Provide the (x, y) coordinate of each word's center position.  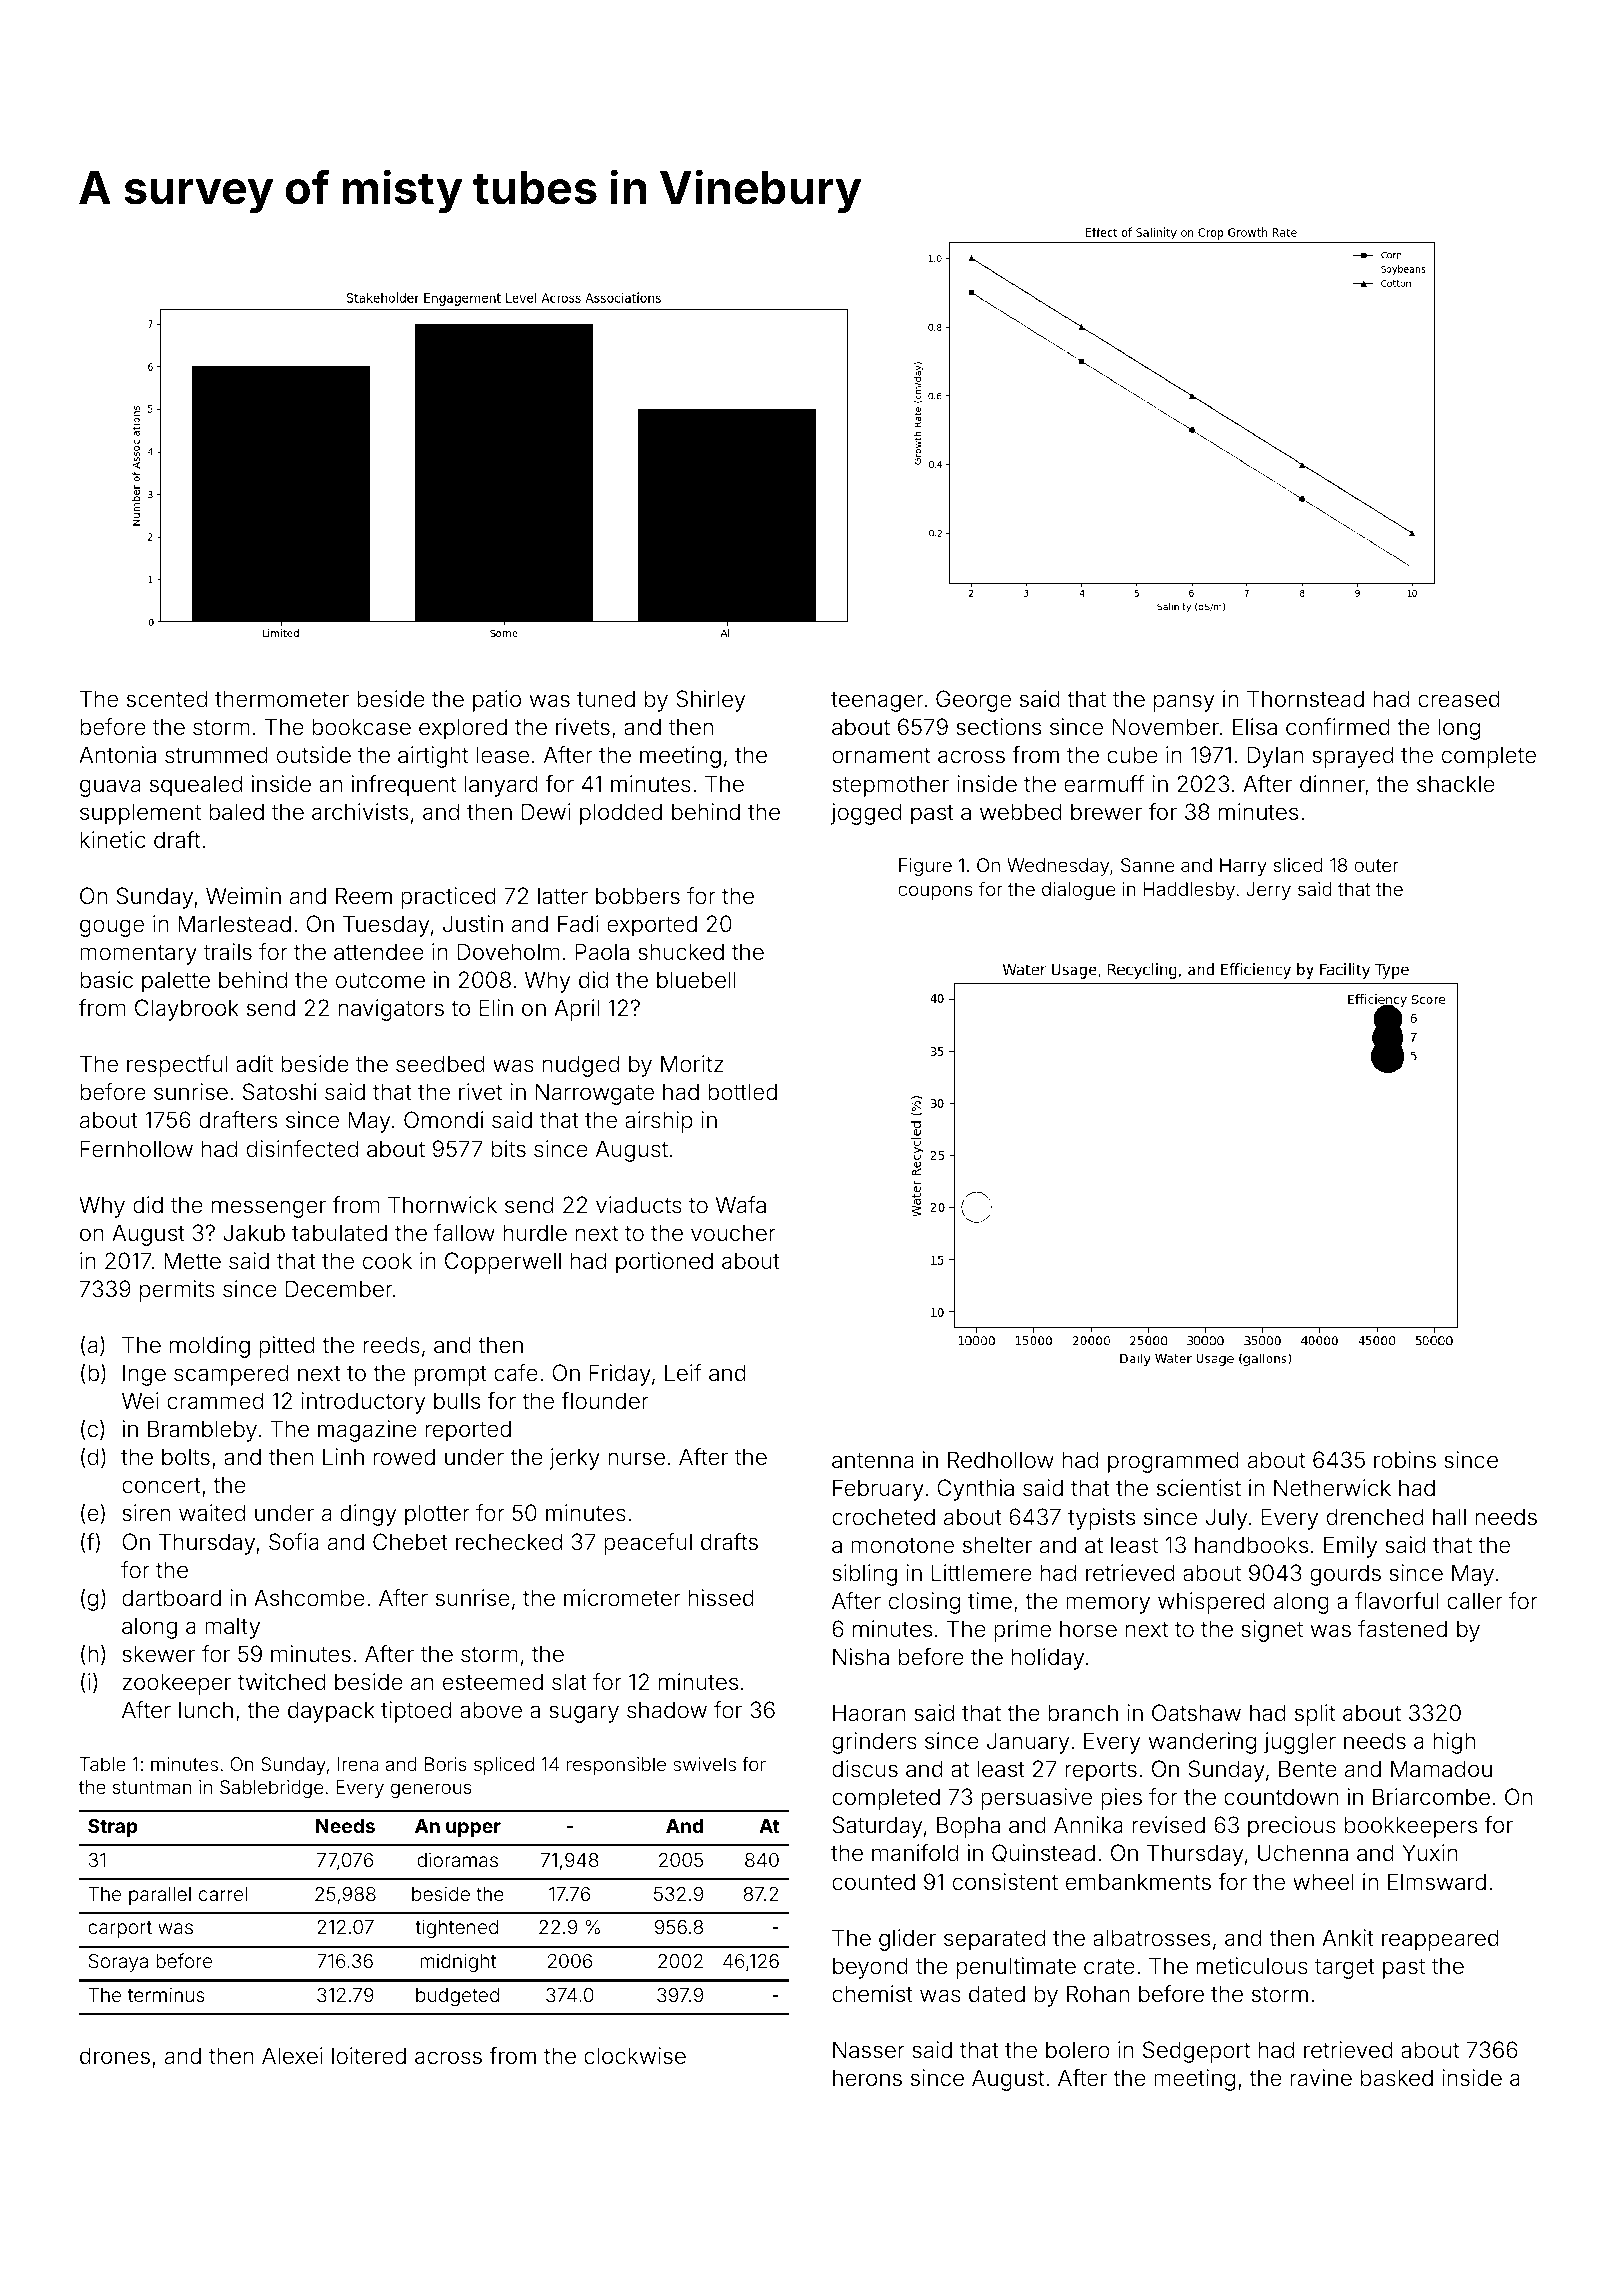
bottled (742, 1092)
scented (167, 699)
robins (1405, 1460)
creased (1459, 699)
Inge (144, 1375)
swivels (704, 1764)
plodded (621, 814)
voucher (733, 1233)
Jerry (1268, 891)
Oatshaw (1196, 1713)
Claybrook (187, 1010)
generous (431, 1790)
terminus (166, 1995)
